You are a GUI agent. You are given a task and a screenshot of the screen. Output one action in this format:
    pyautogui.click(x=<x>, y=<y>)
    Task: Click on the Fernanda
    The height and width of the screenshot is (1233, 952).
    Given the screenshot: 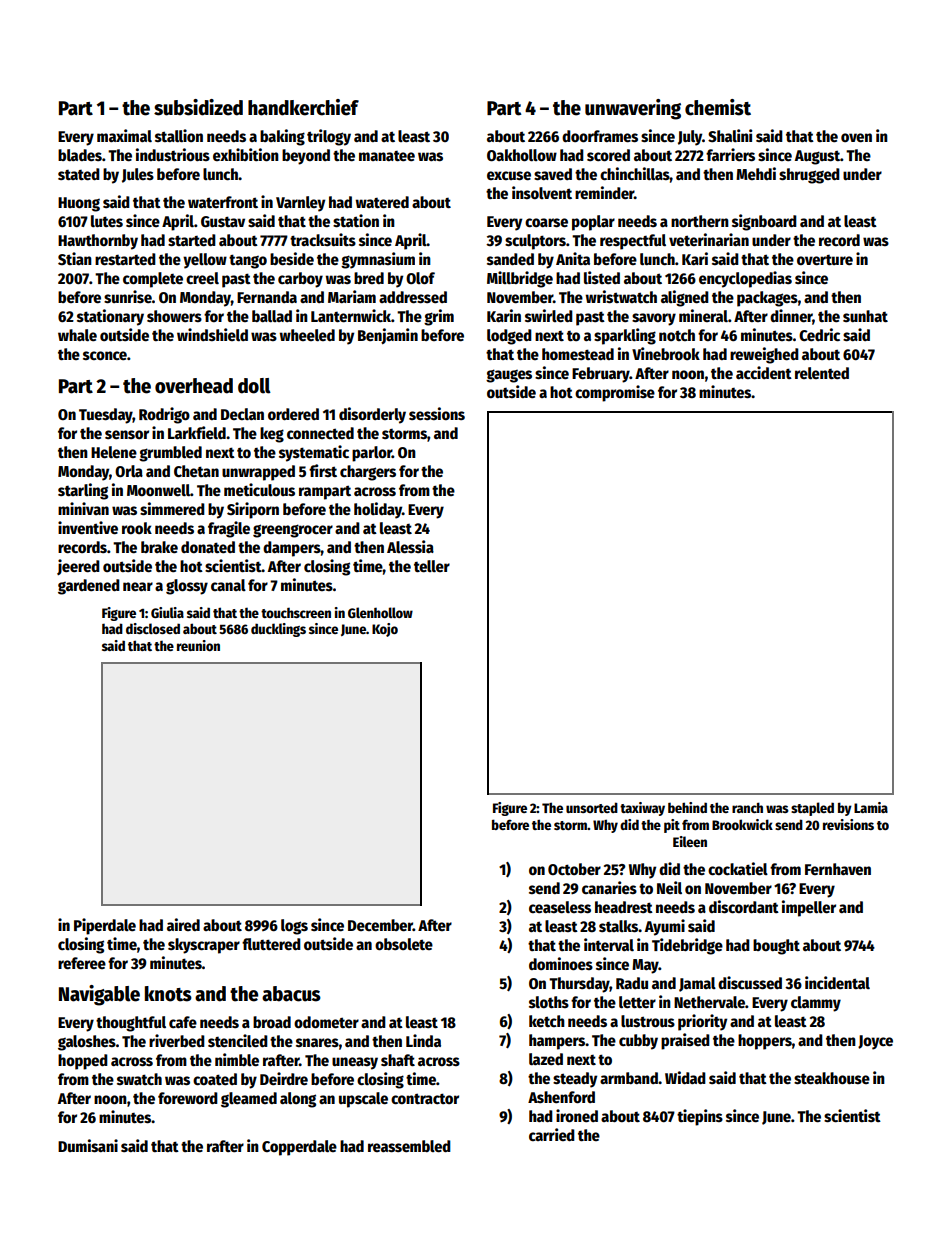 What is the action you would take?
    pyautogui.click(x=267, y=297)
